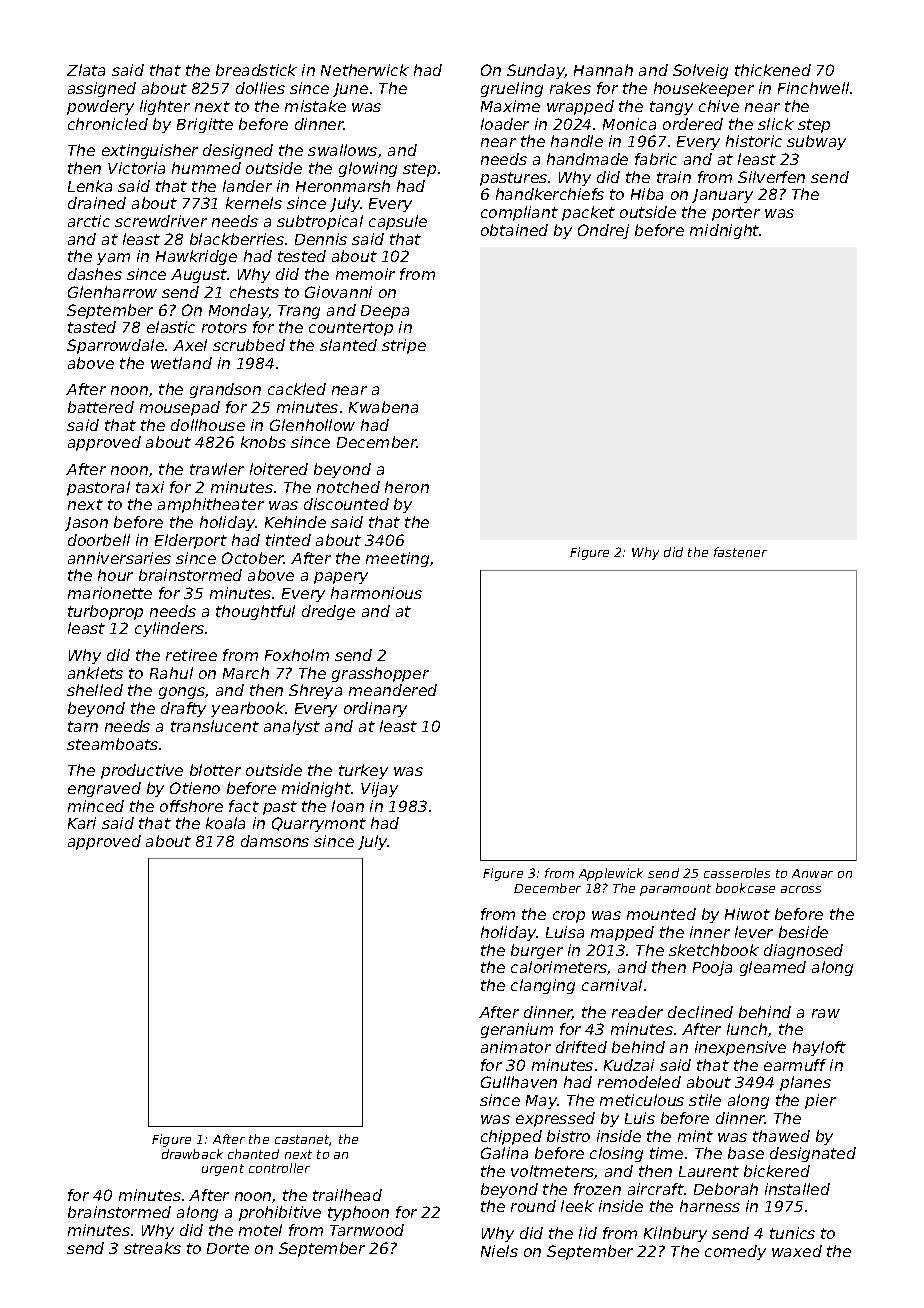 The height and width of the page is (1308, 924). Describe the element at coordinates (379, 789) in the page. I see `Vijay` at that location.
